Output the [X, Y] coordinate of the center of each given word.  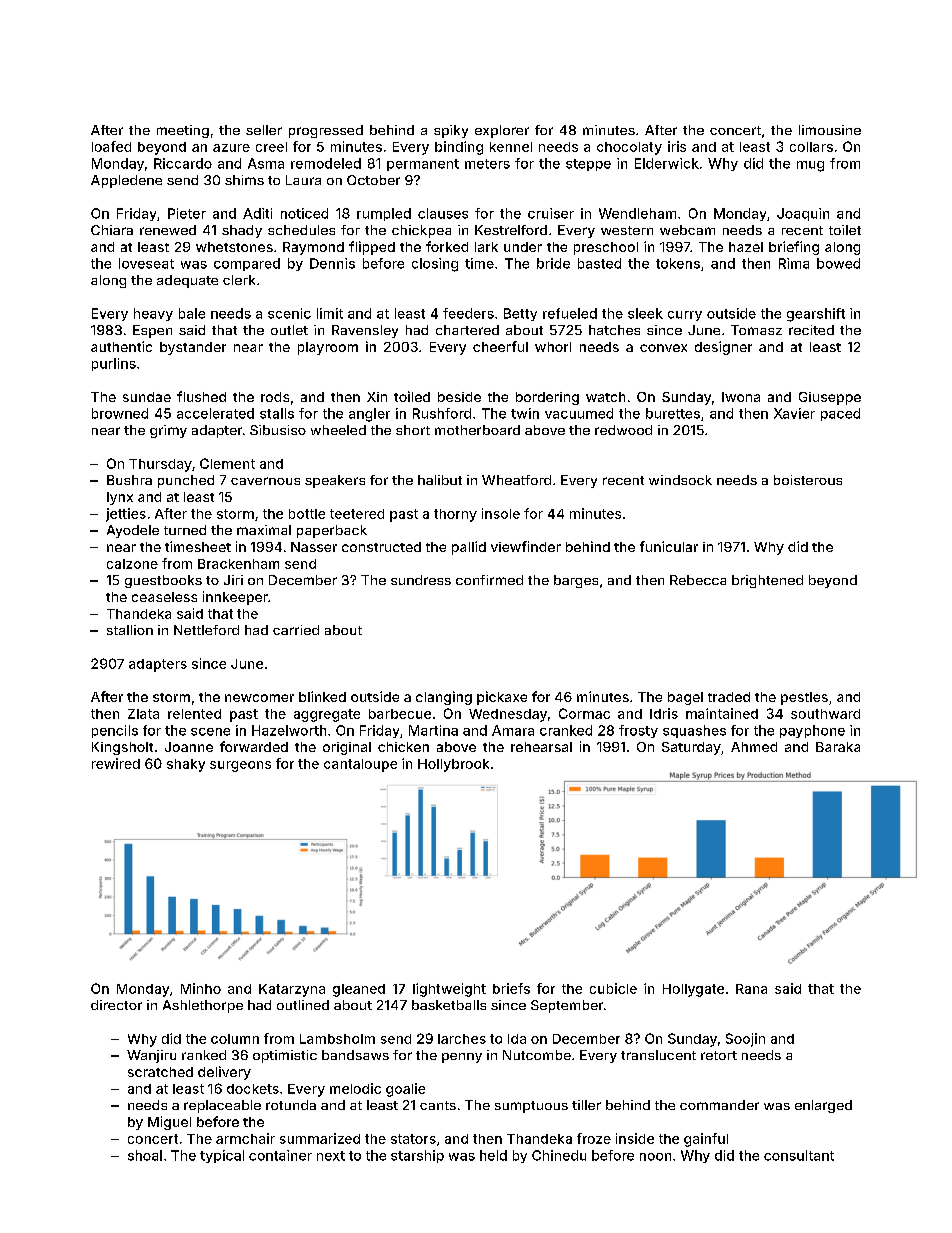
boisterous [808, 480]
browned [120, 413]
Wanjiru [151, 1056]
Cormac [584, 713]
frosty [638, 731]
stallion [130, 630]
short [413, 430]
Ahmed [754, 747]
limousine [830, 130]
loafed [111, 146]
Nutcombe [537, 1055]
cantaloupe [360, 765]
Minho [201, 988]
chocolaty [629, 148]
